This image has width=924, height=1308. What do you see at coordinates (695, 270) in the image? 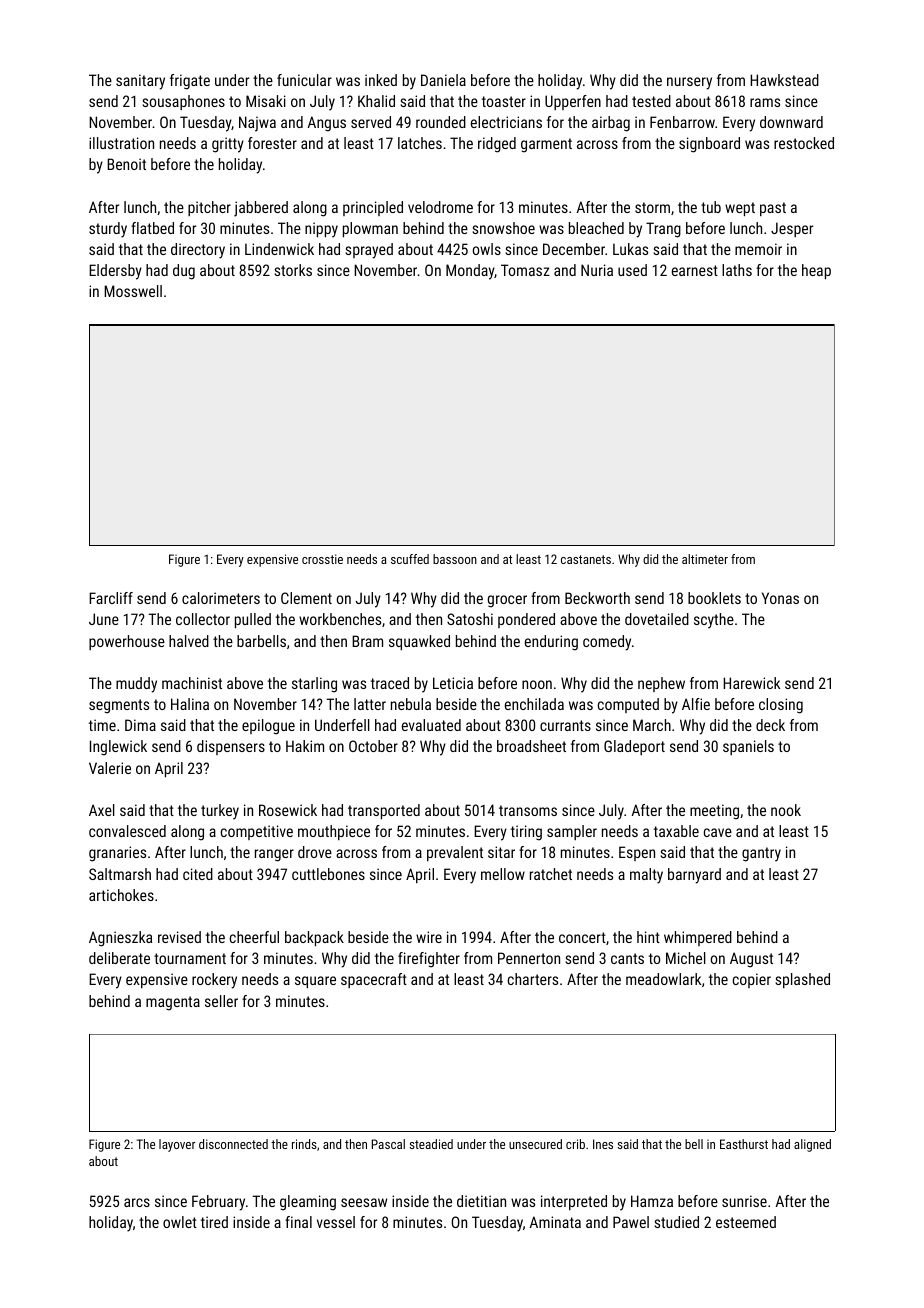
I see `earnest` at bounding box center [695, 270].
